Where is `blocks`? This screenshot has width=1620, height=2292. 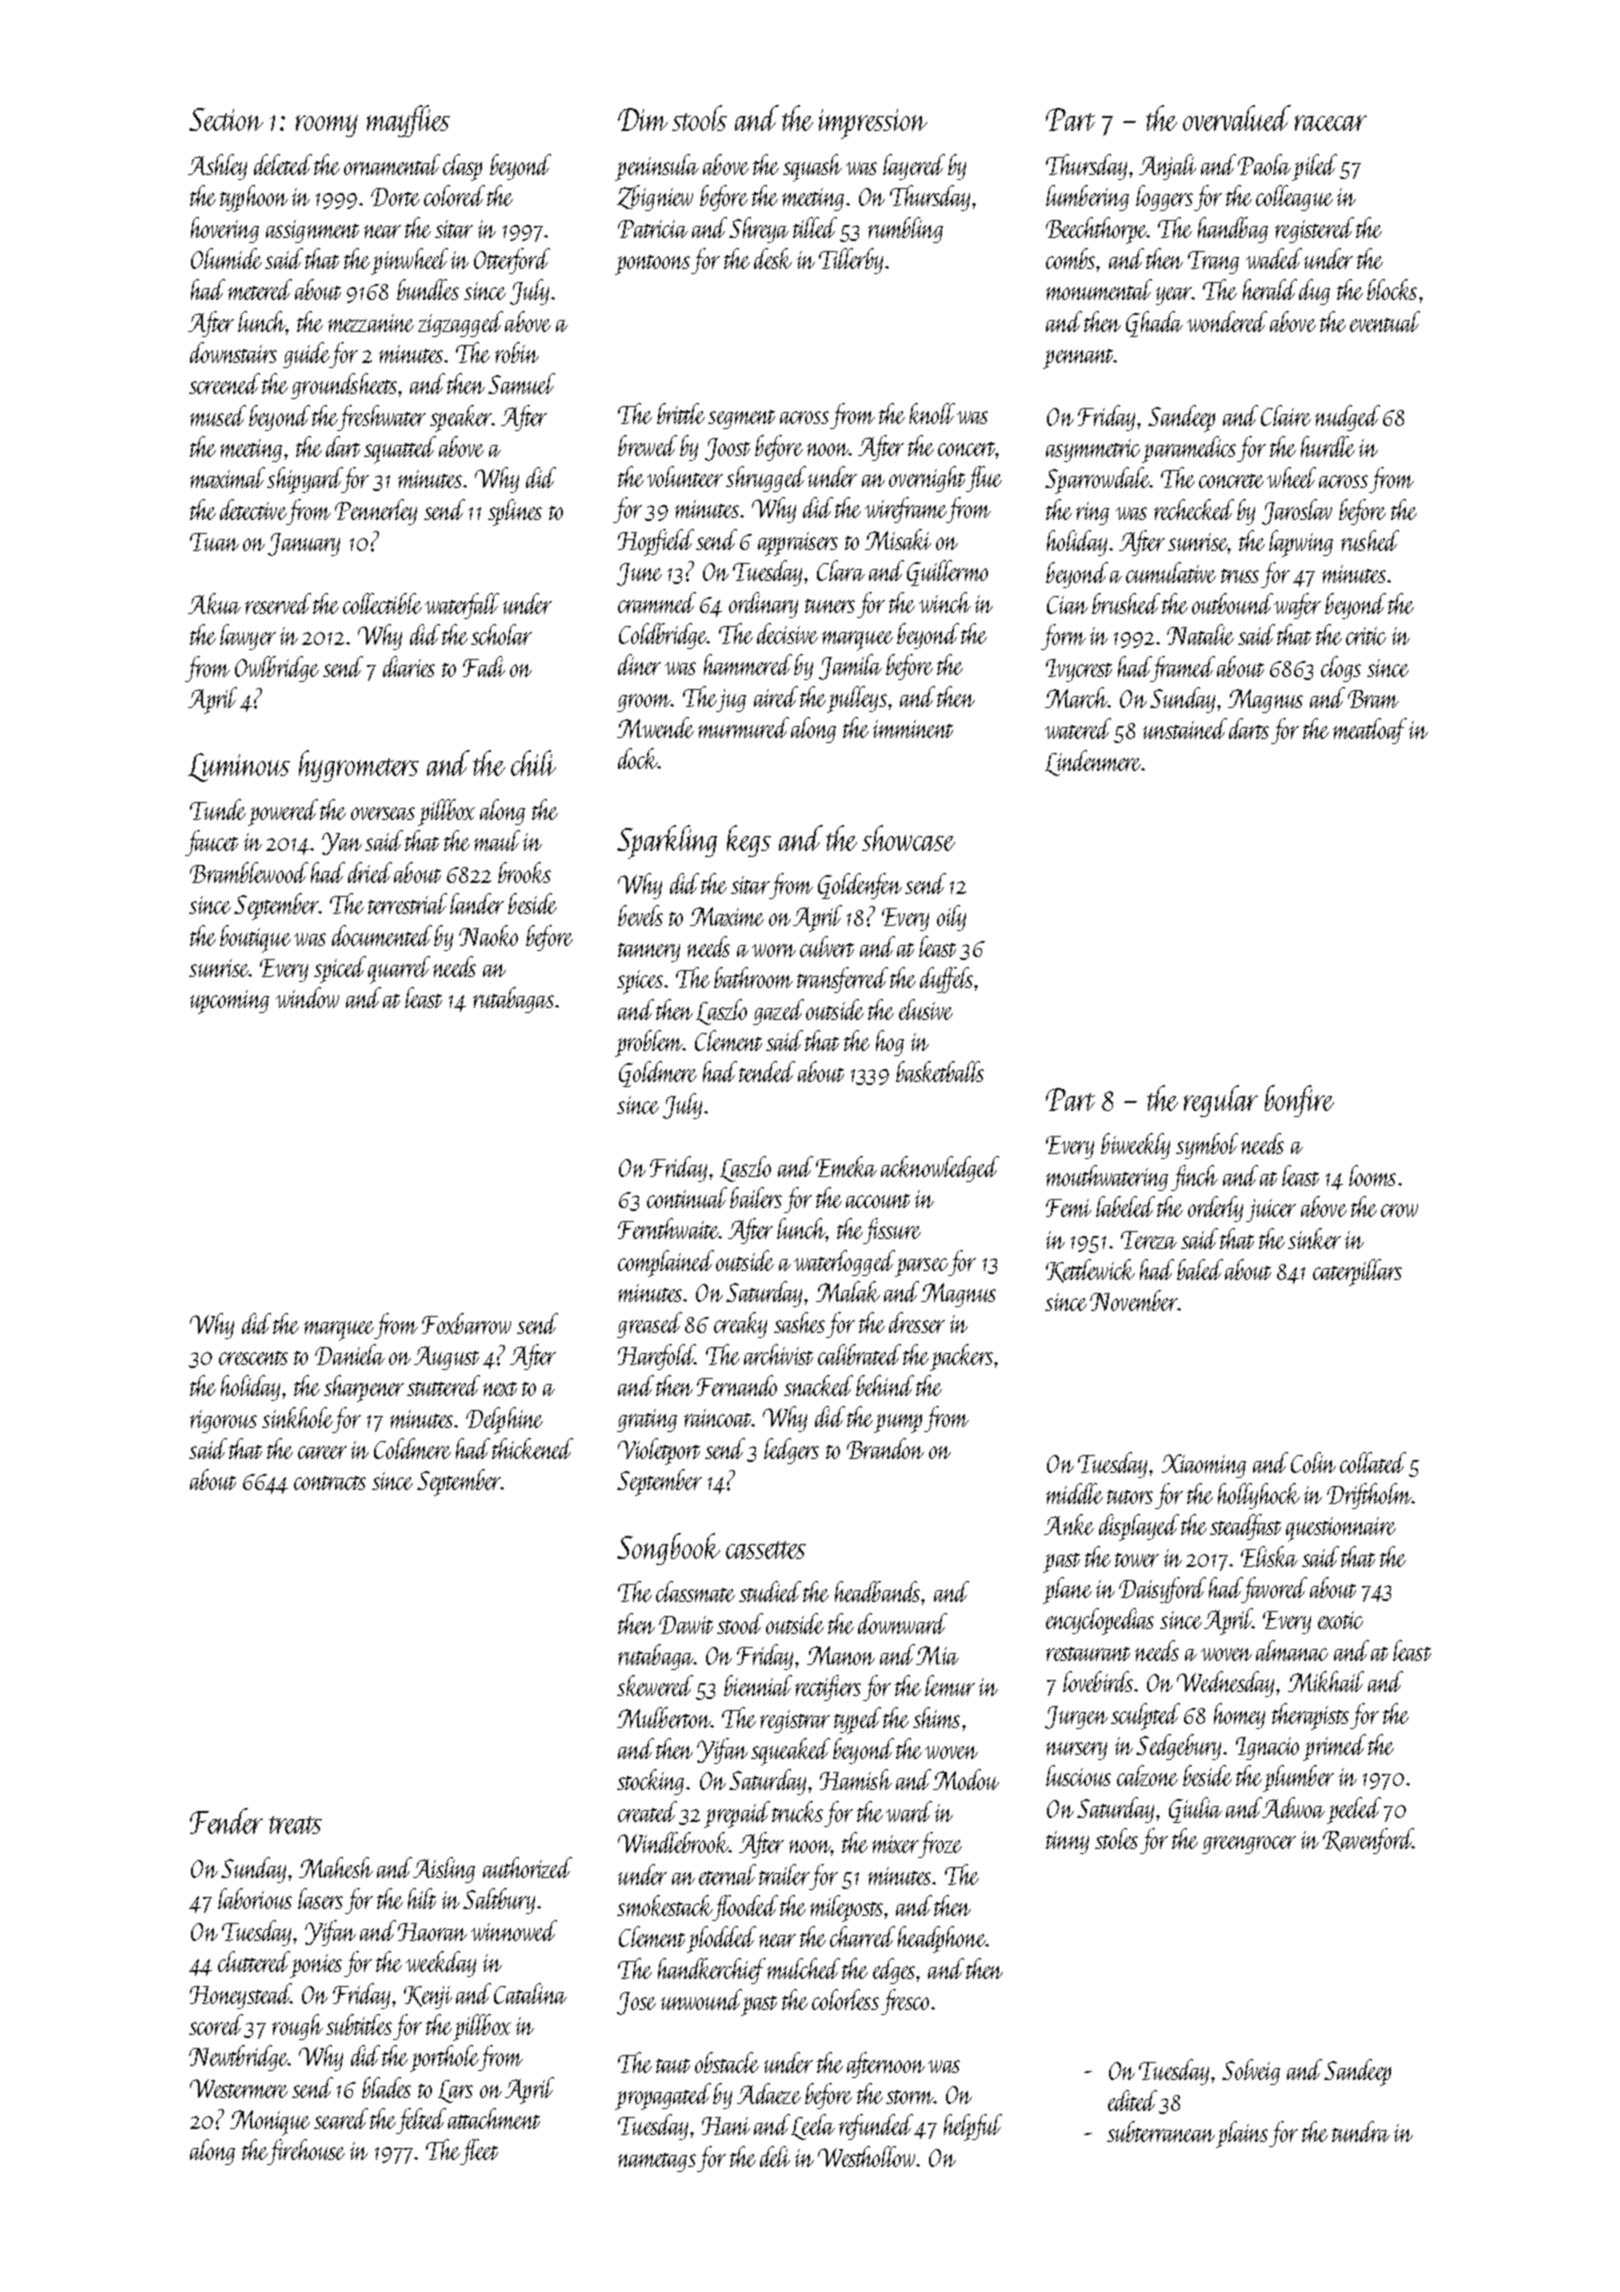
blocks is located at coordinates (1392, 289).
